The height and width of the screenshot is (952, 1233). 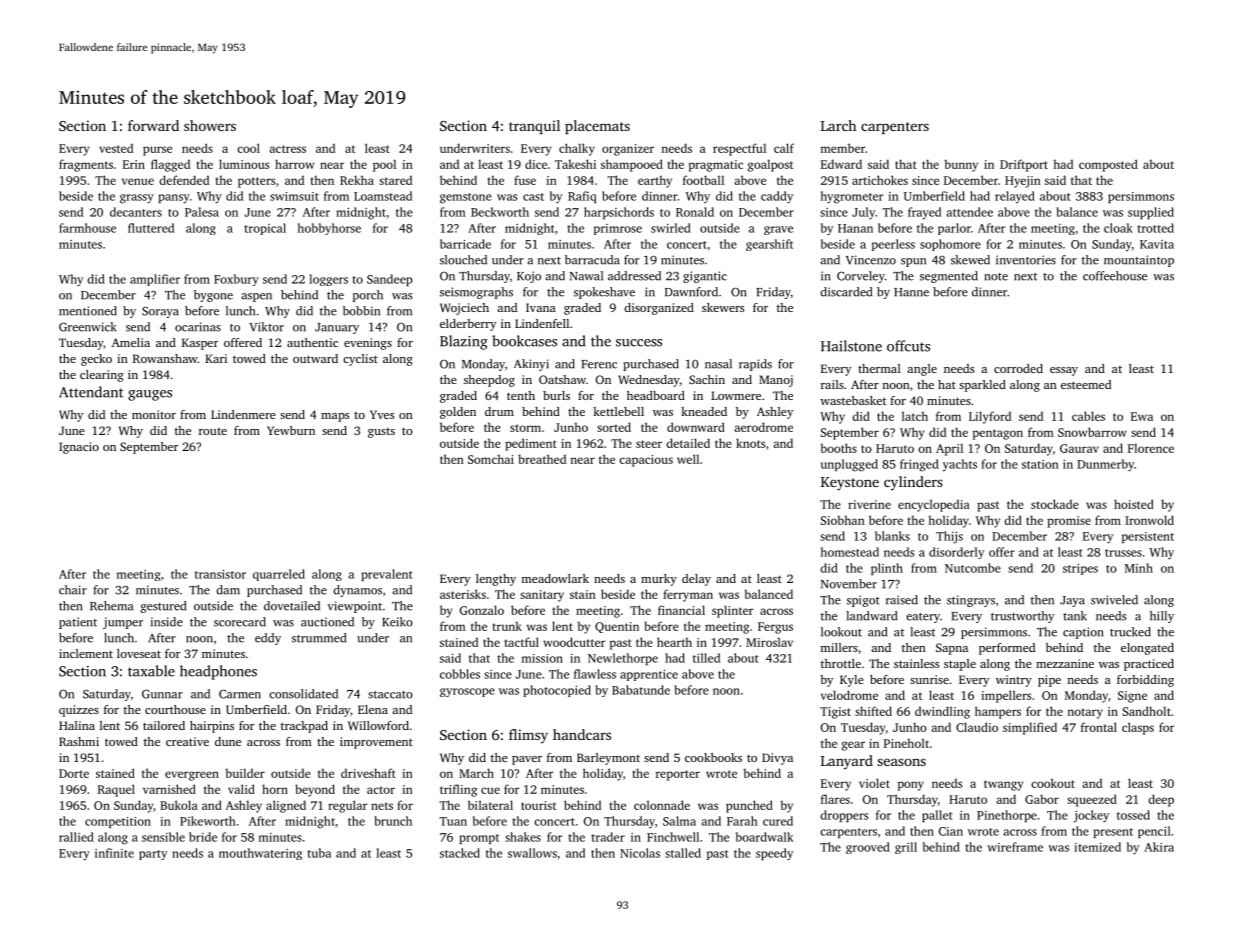 I want to click on meadowlark, so click(x=555, y=578).
